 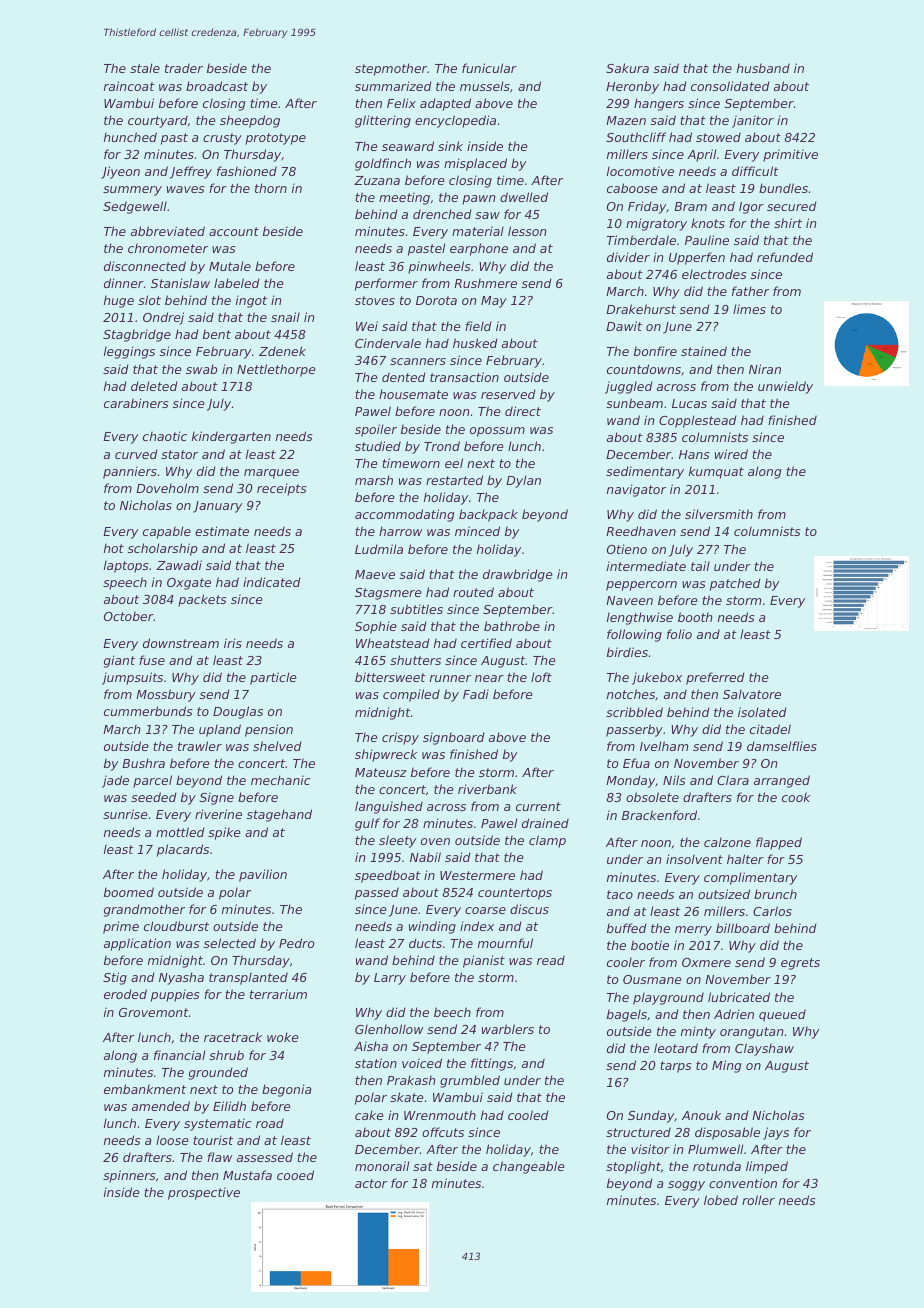 I want to click on stoves, so click(x=375, y=300).
